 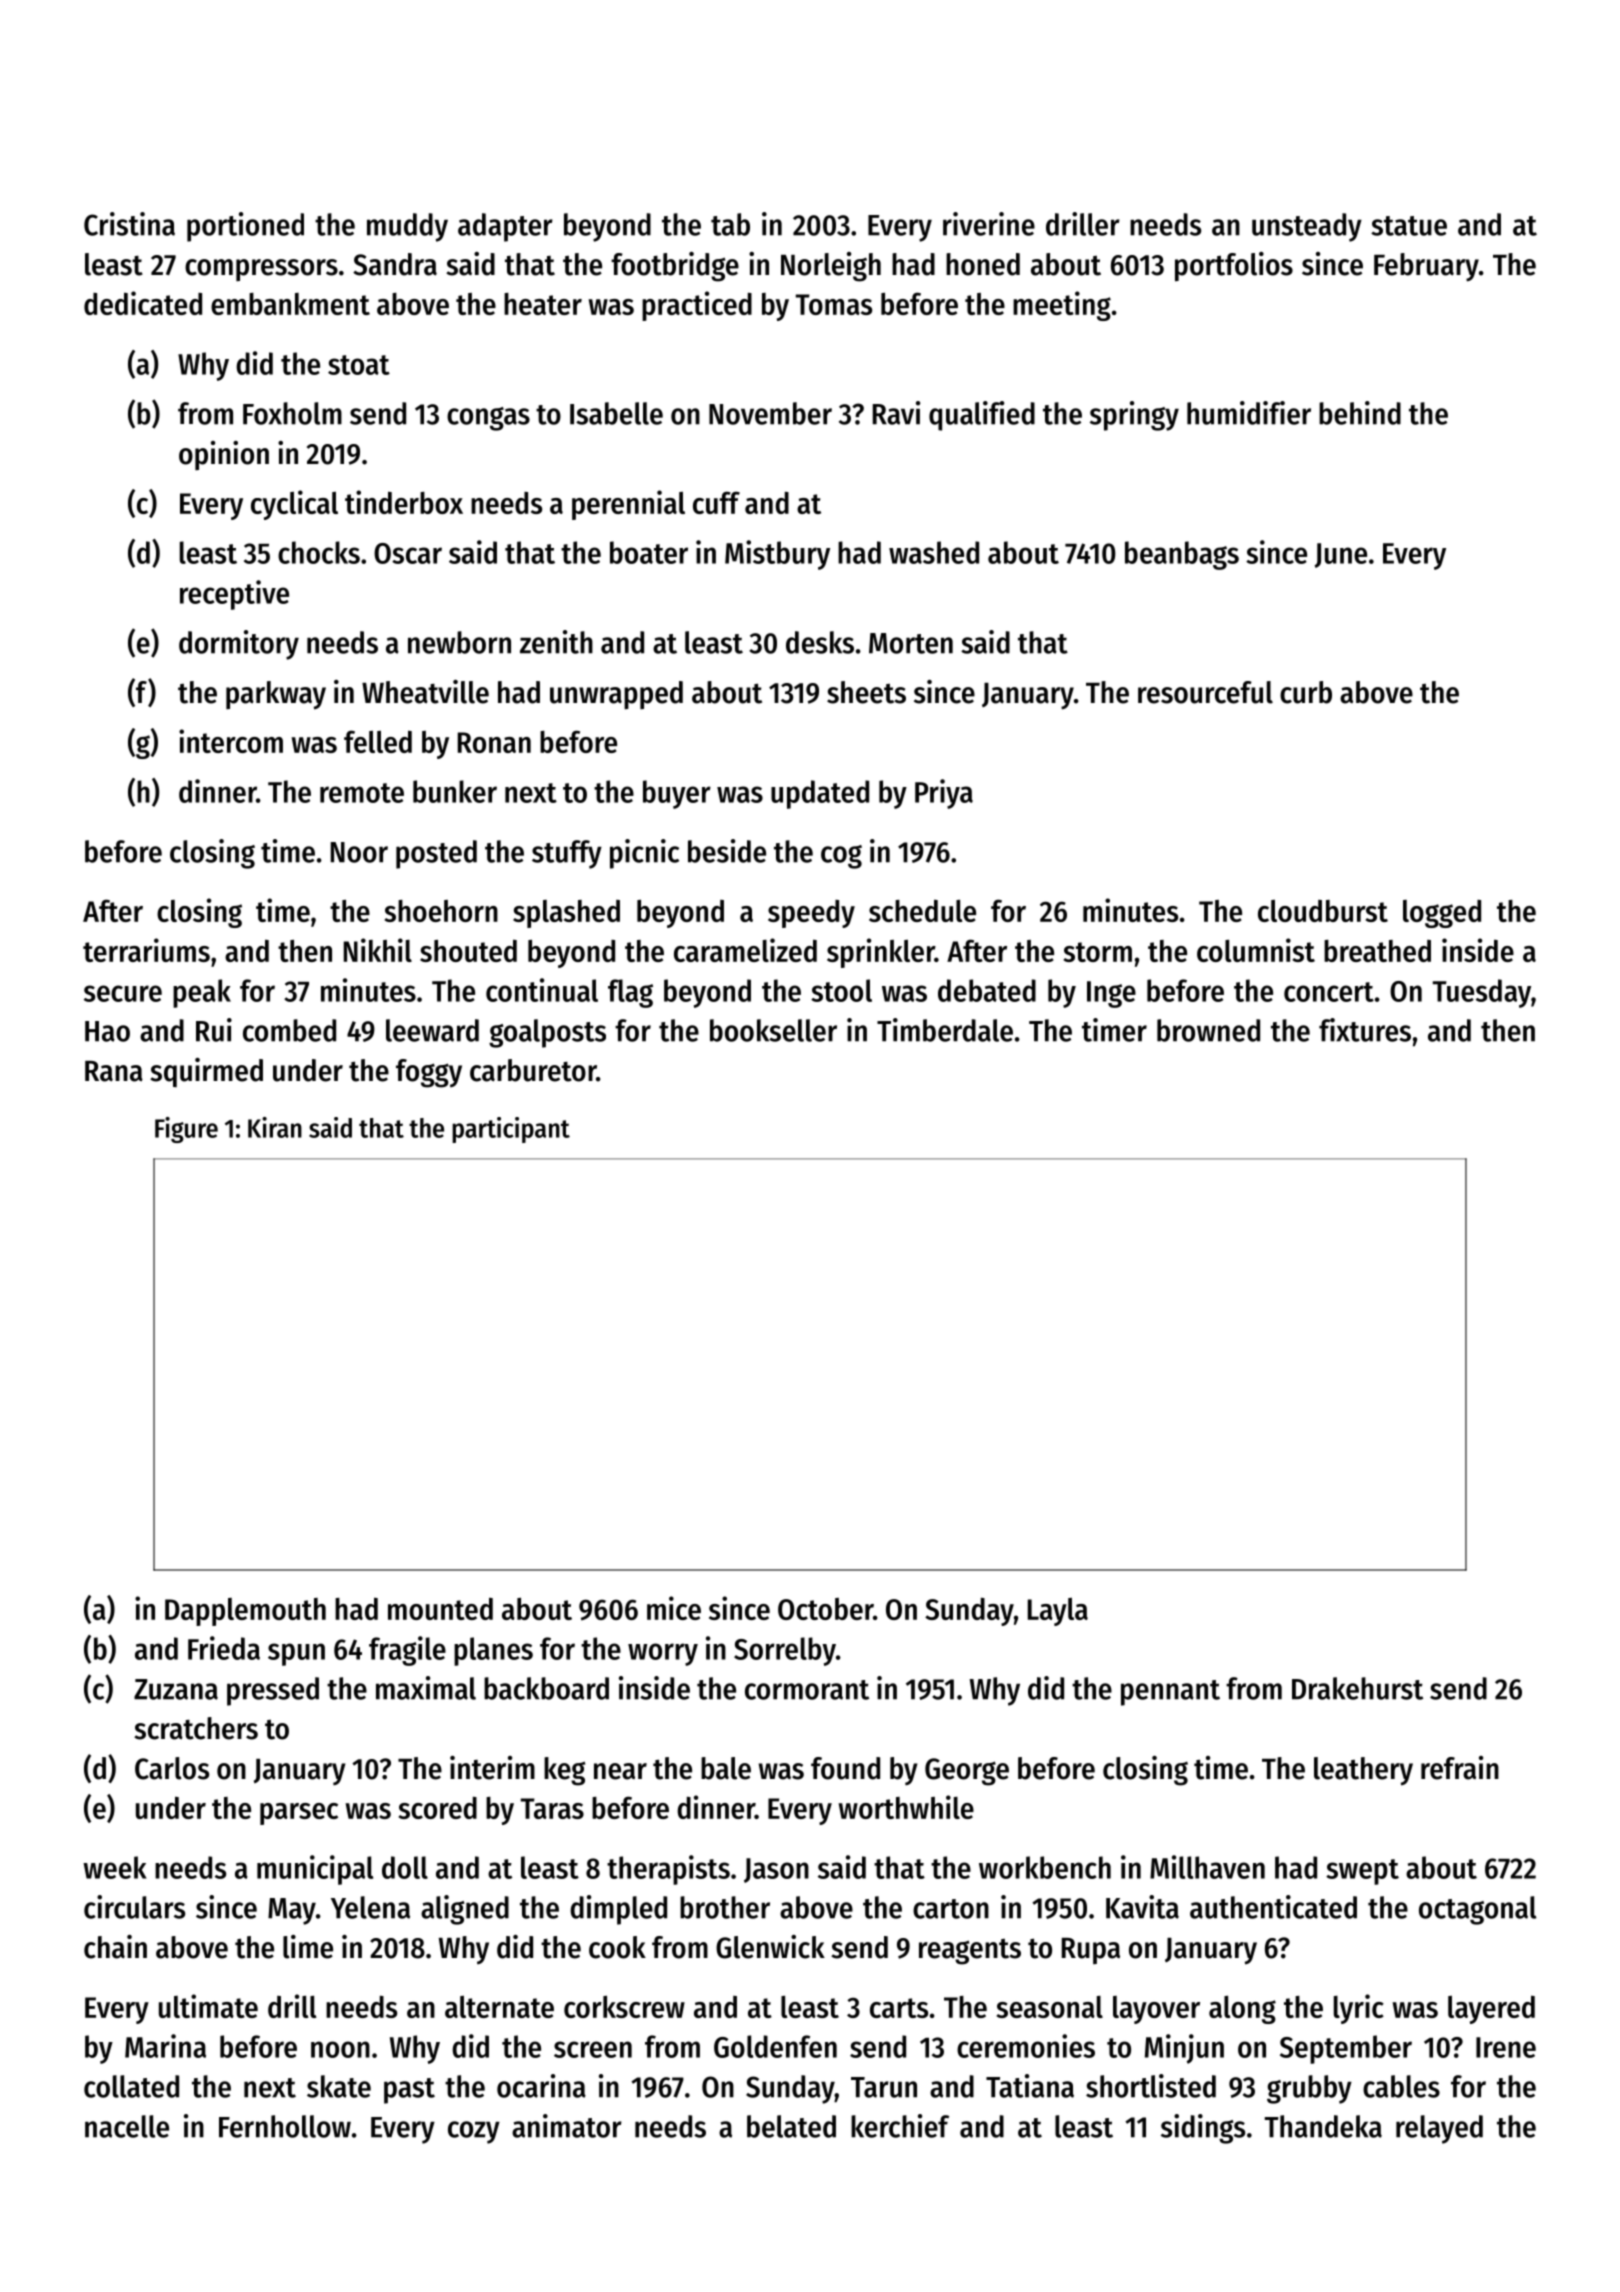 I want to click on desks, so click(x=820, y=642).
